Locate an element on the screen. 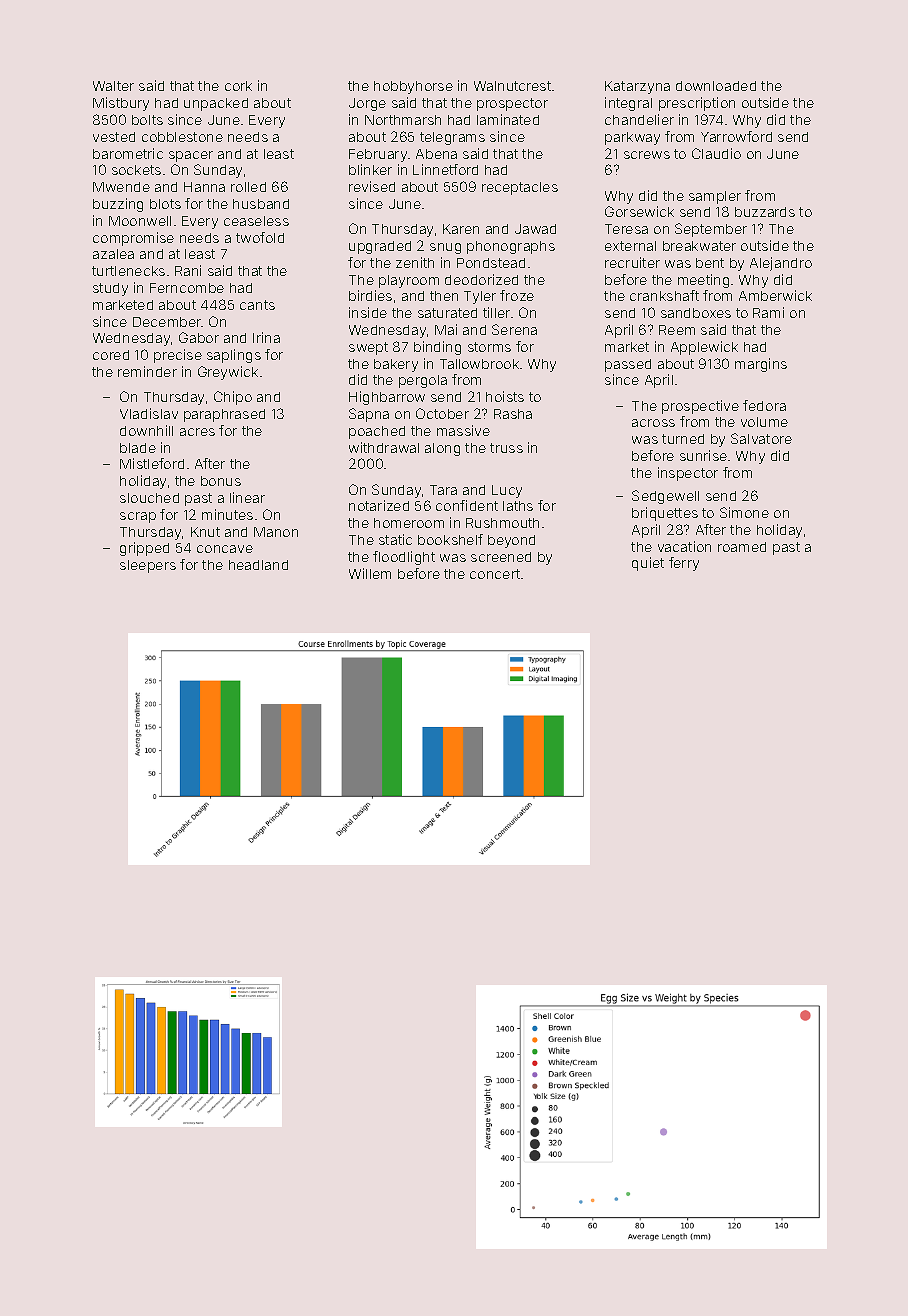 The height and width of the screenshot is (1316, 908). Mistleford is located at coordinates (152, 463).
